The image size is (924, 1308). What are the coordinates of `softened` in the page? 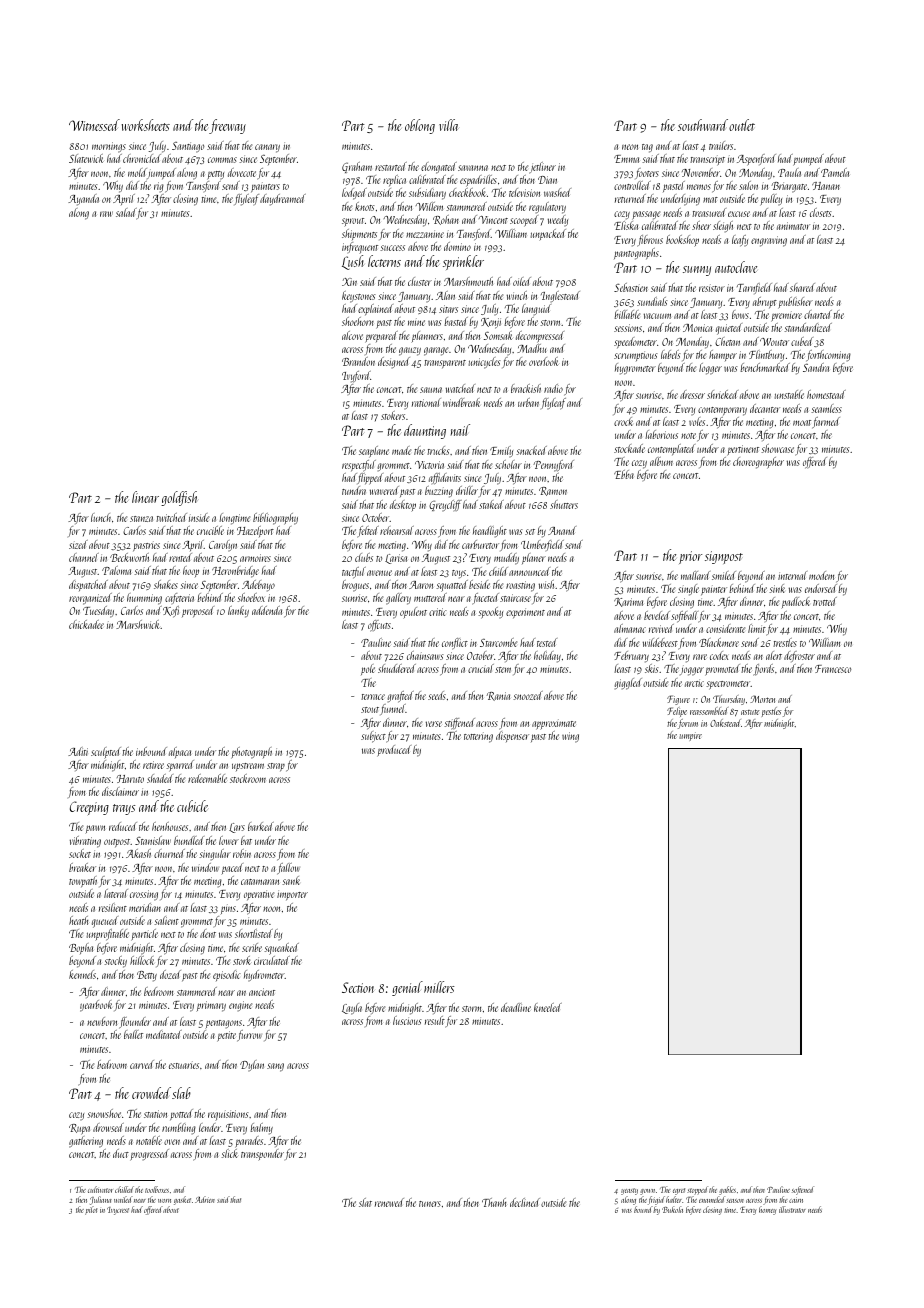 It's located at (803, 1190).
